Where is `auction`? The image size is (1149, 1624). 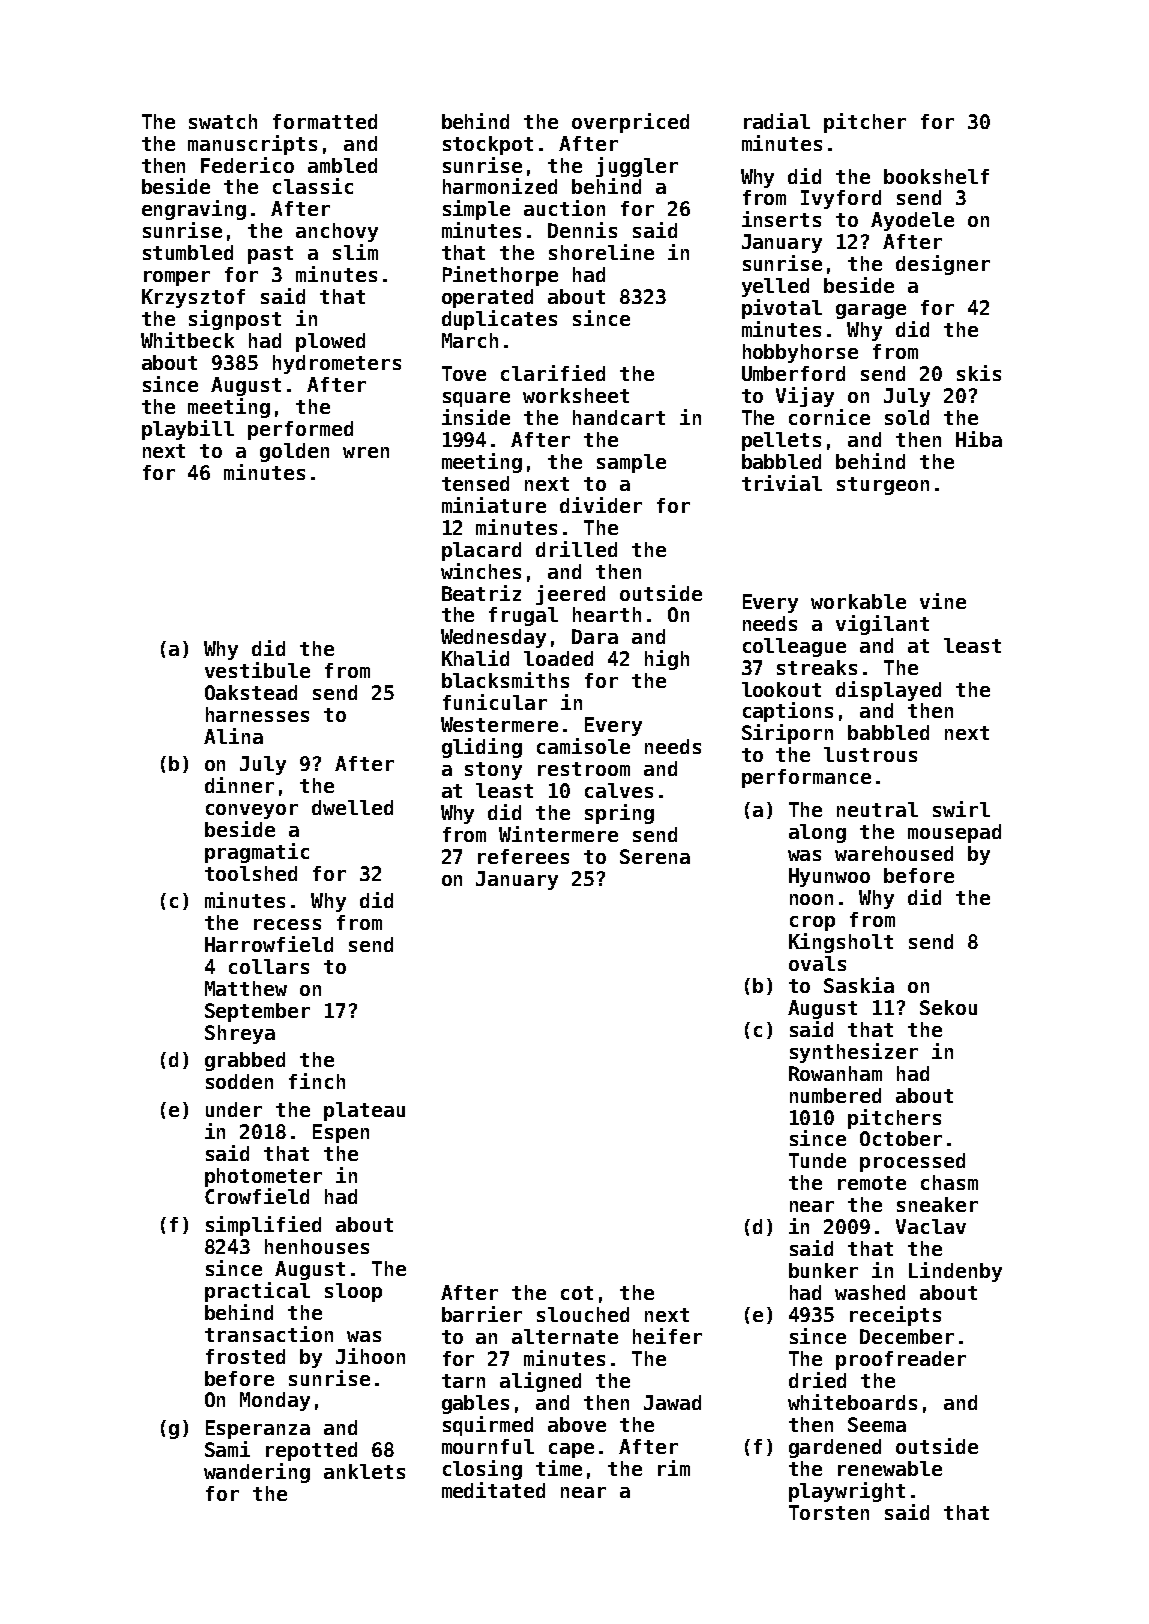 auction is located at coordinates (564, 208).
